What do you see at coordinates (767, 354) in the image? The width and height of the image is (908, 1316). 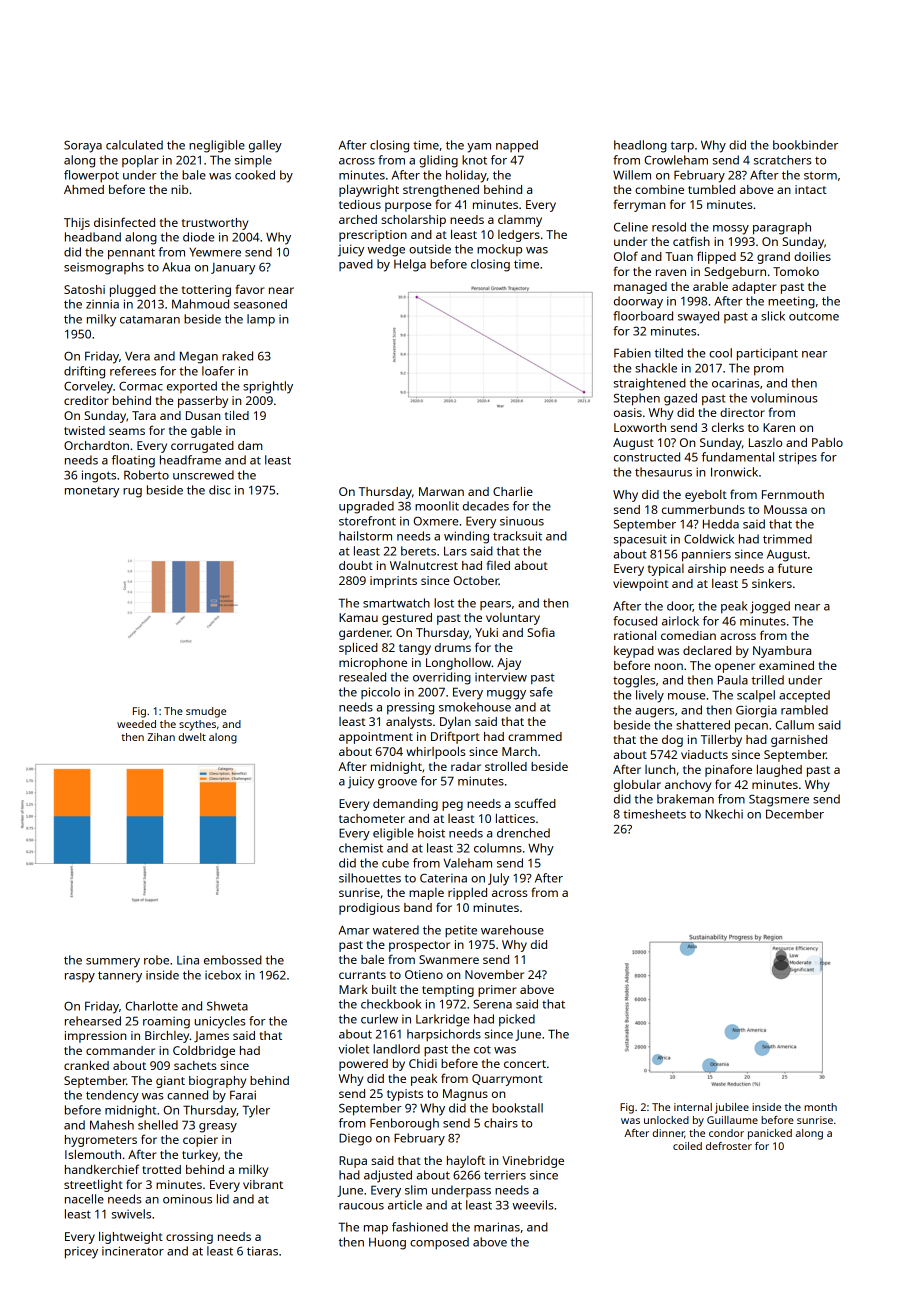 I see `participant` at bounding box center [767, 354].
